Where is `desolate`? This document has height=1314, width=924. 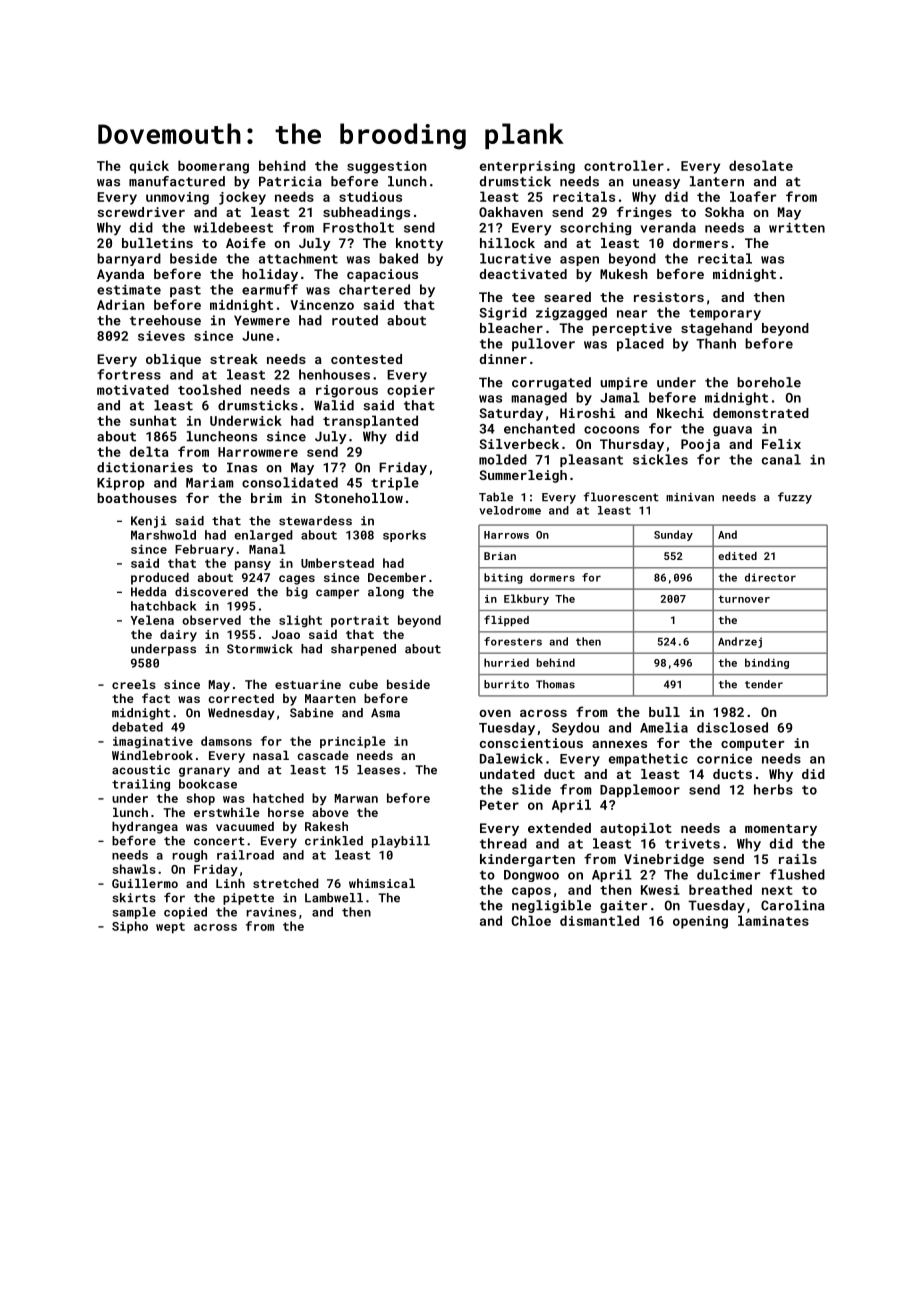 desolate is located at coordinates (761, 165).
